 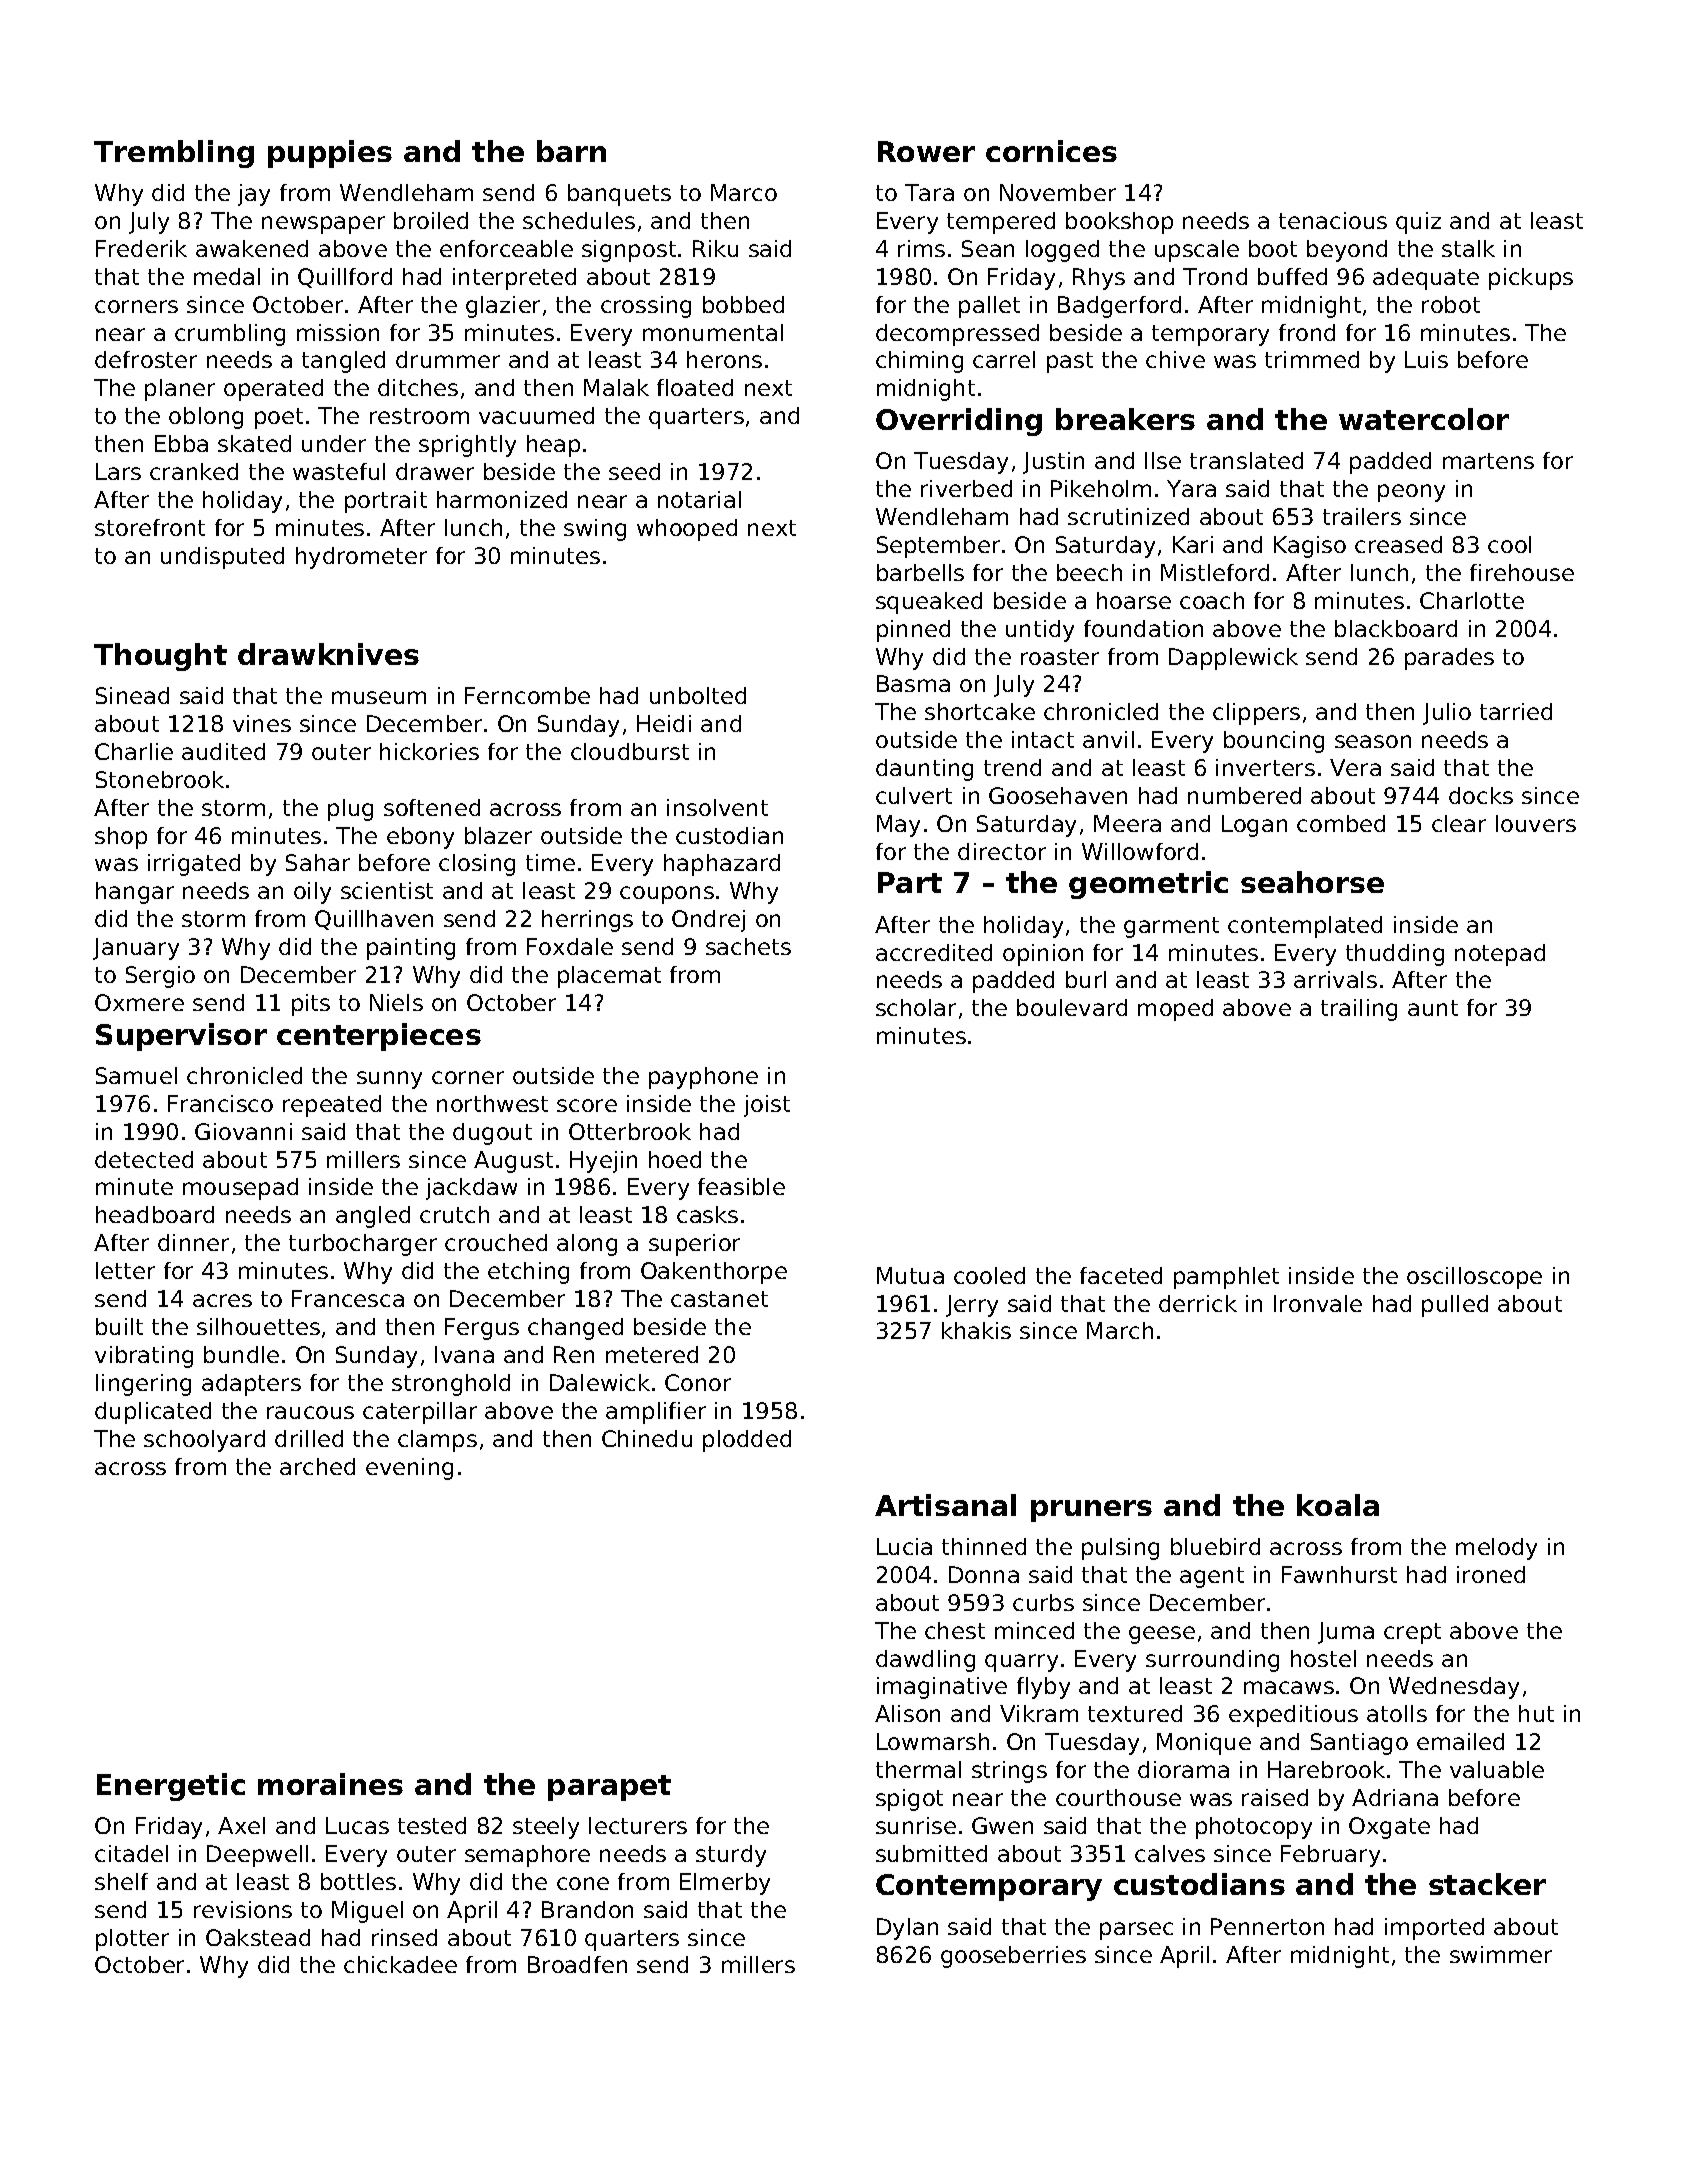 I want to click on broiled, so click(x=431, y=220).
